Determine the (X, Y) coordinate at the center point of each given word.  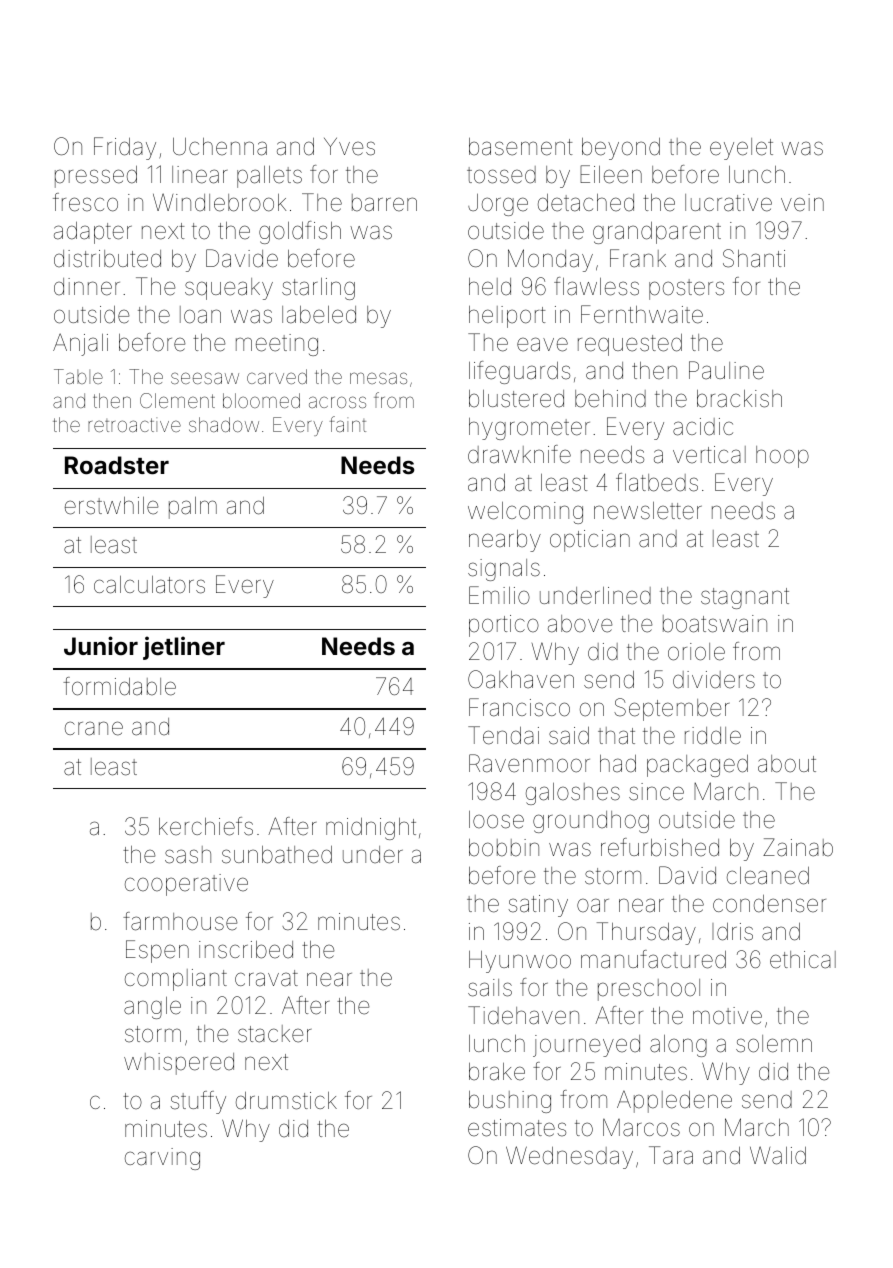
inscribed (246, 950)
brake (497, 1072)
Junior (101, 645)
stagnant (745, 598)
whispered (179, 1064)
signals (504, 570)
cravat (266, 978)
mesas (378, 378)
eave (542, 344)
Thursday (646, 933)
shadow (224, 424)
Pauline (726, 370)
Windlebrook (219, 202)
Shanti (754, 258)
